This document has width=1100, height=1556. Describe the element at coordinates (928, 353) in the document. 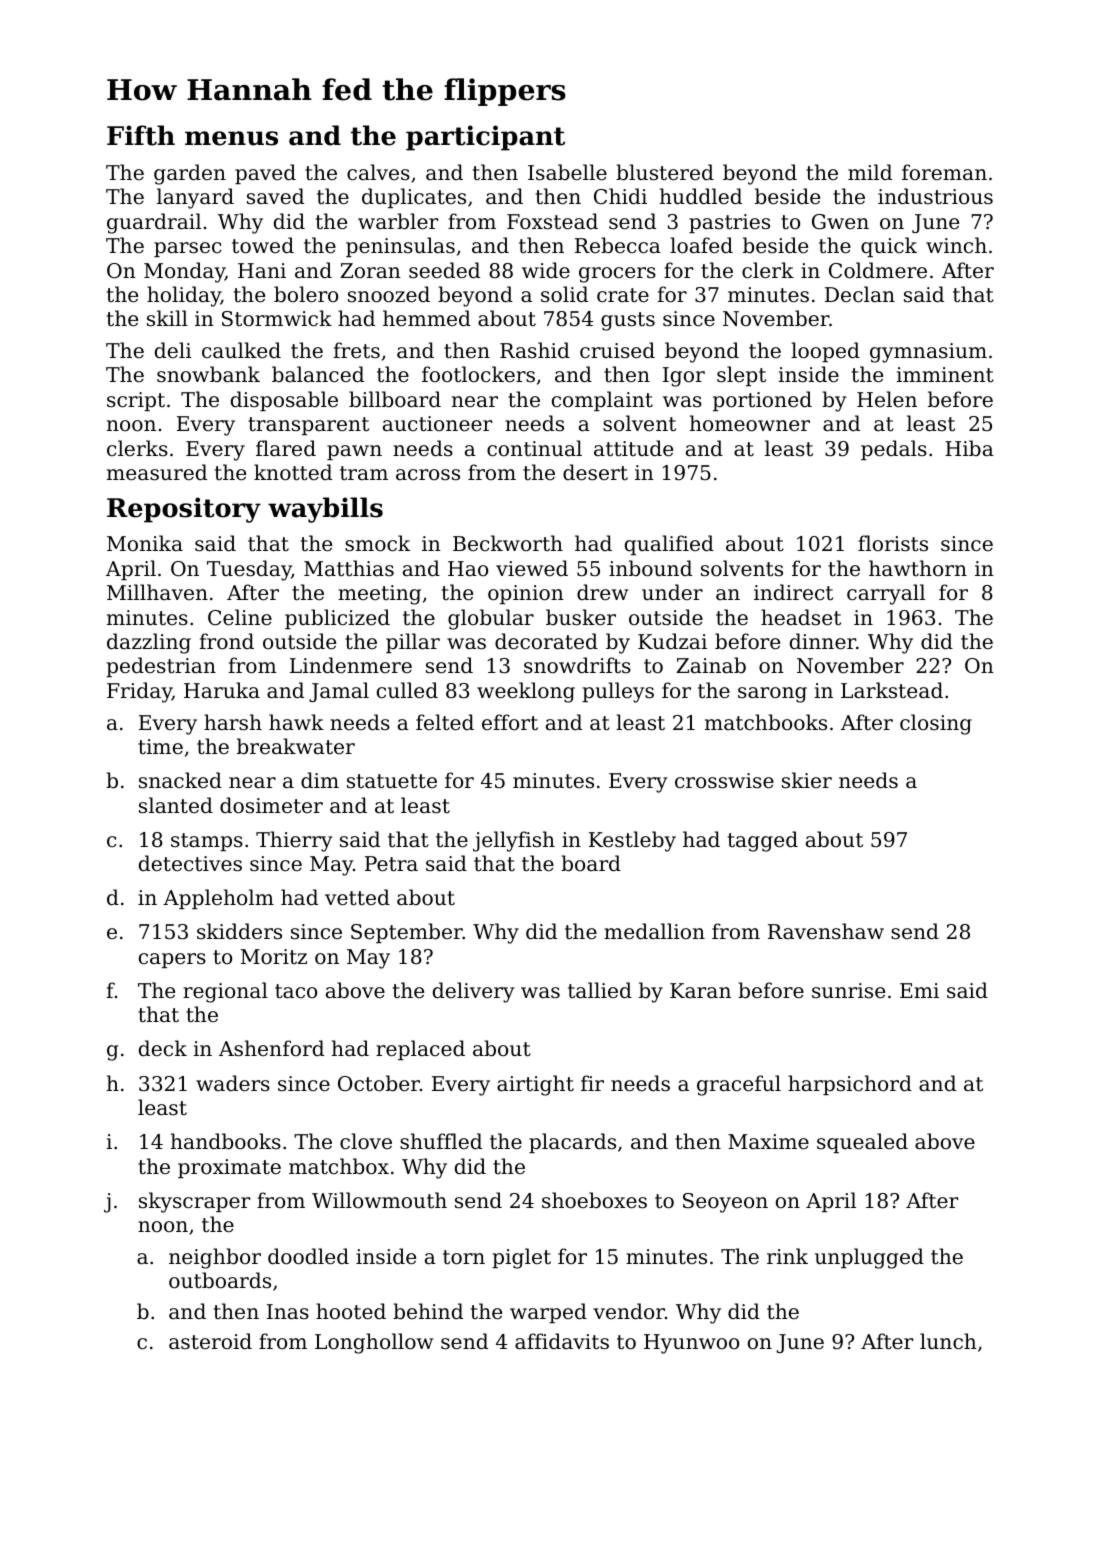

I see `gymnasium` at that location.
